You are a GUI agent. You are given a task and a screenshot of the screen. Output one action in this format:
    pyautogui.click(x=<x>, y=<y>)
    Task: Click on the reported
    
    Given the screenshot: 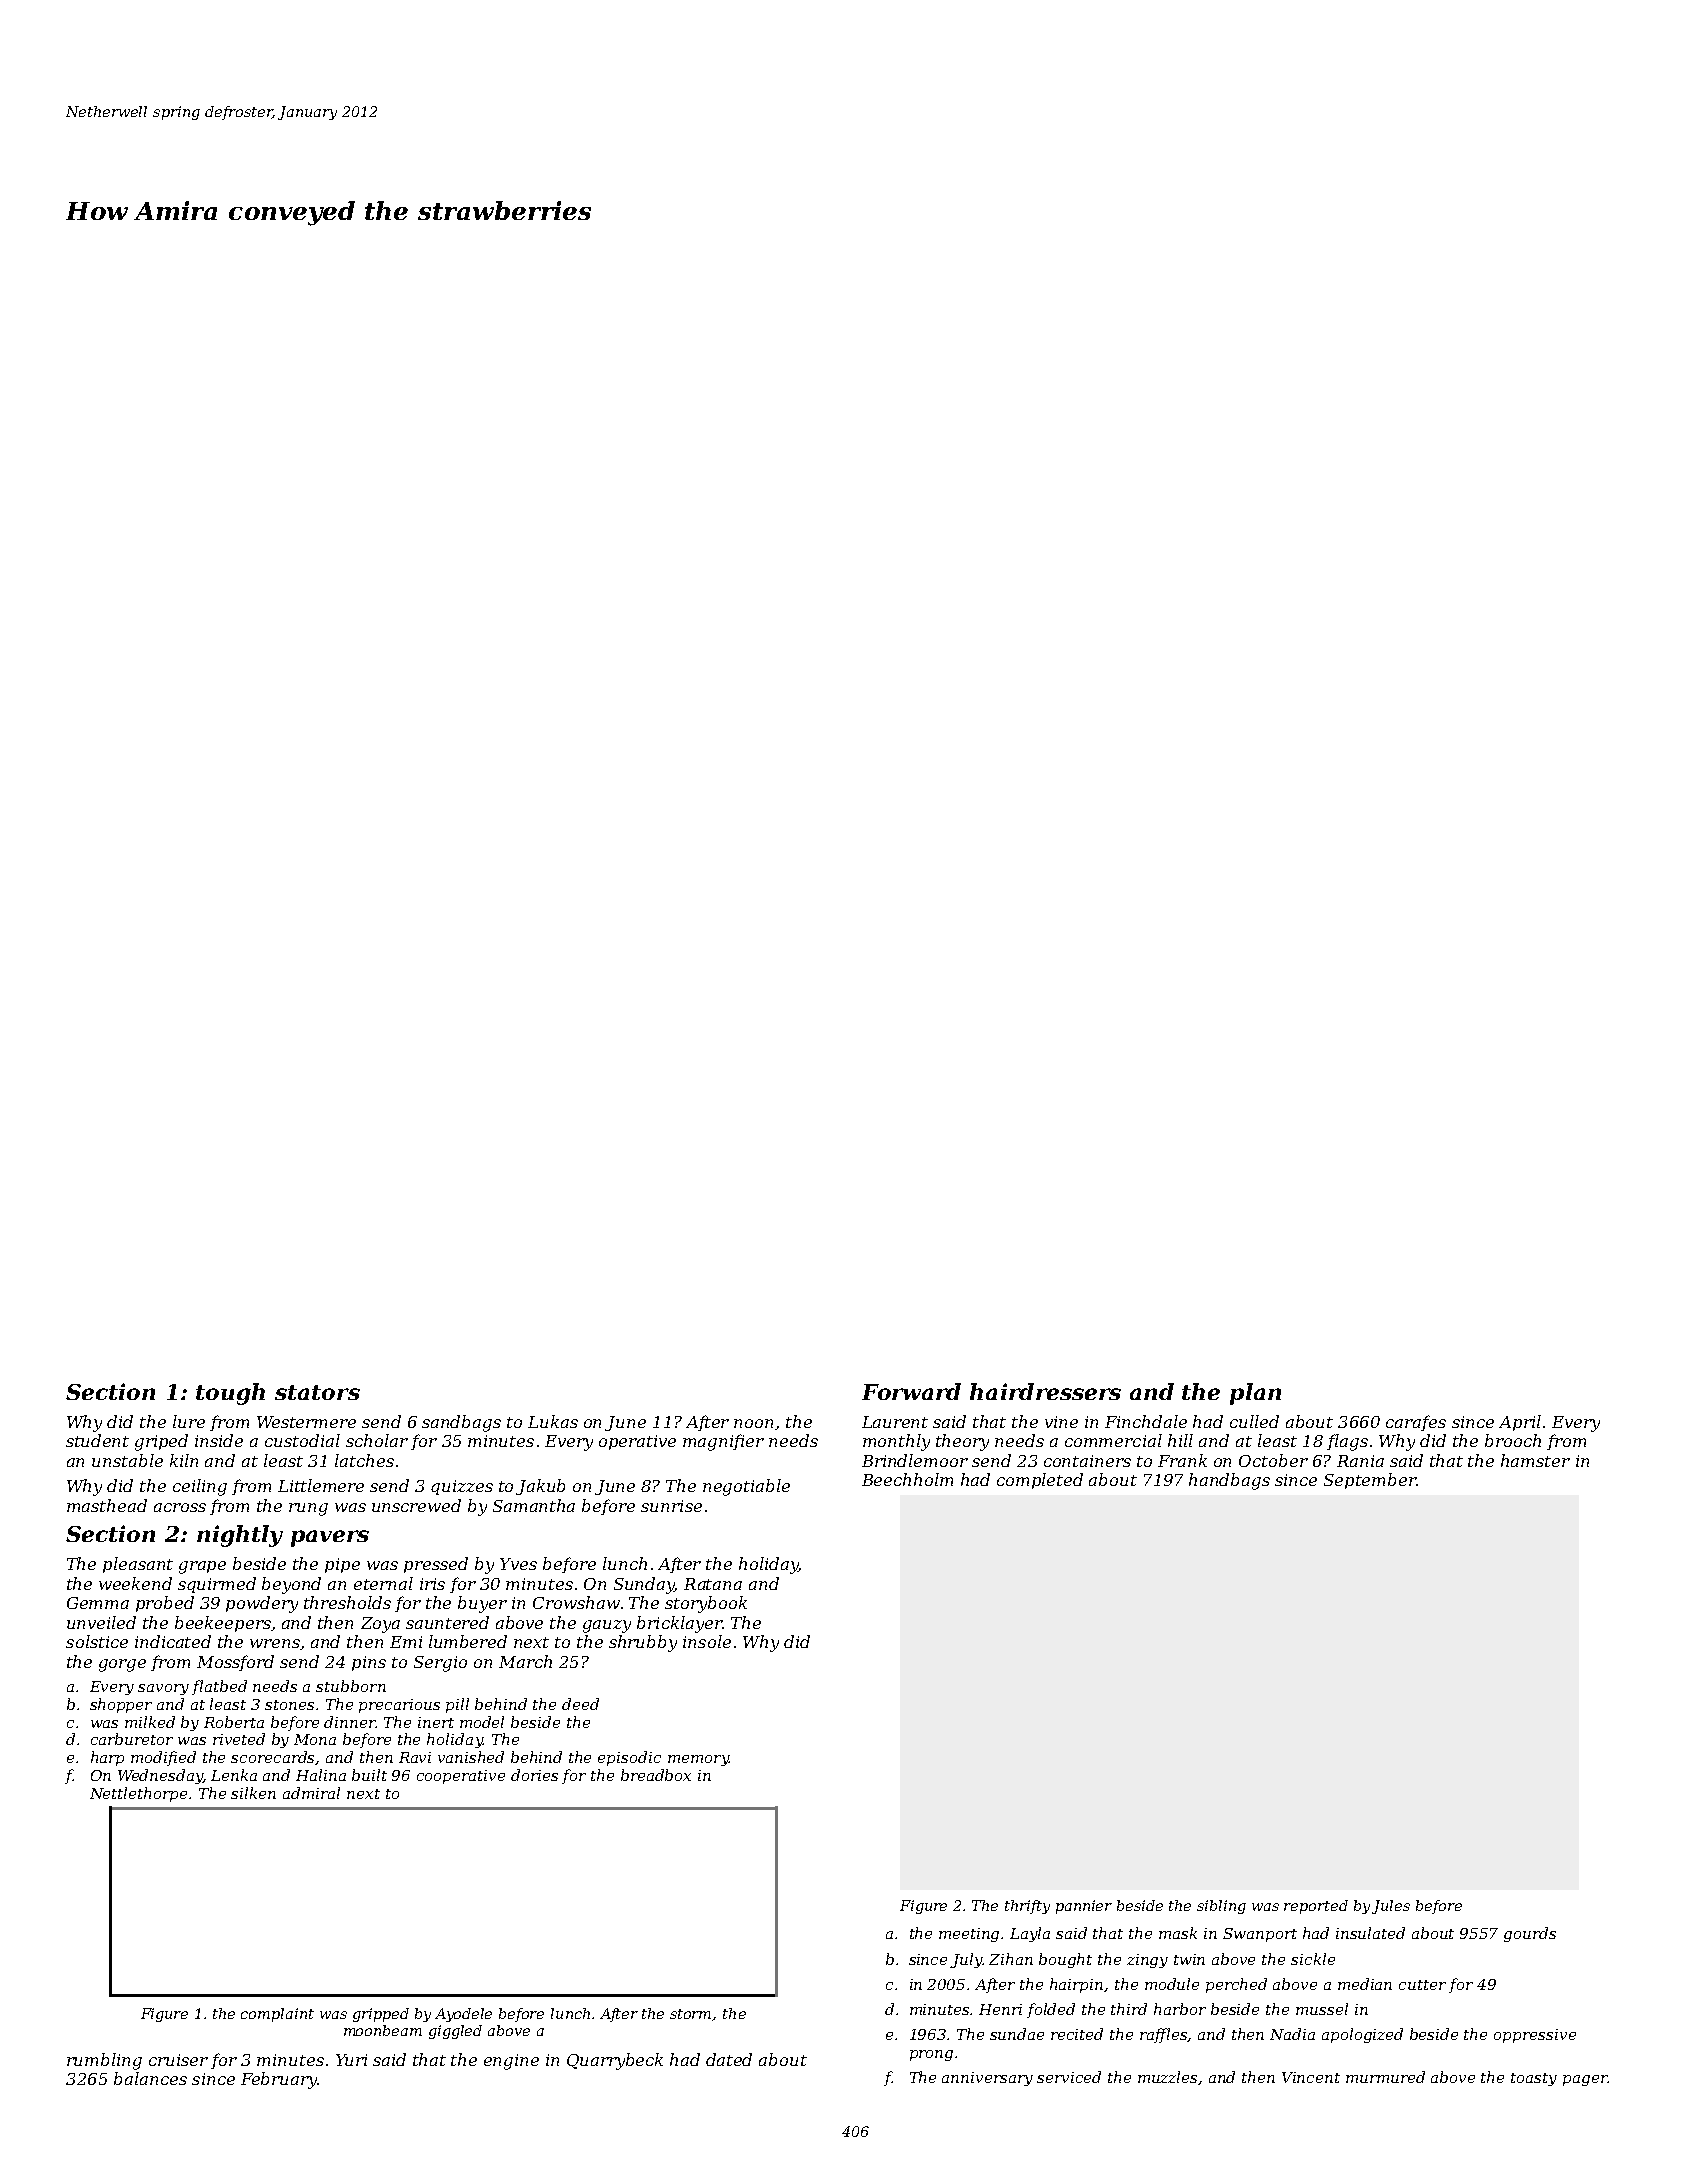 What is the action you would take?
    pyautogui.click(x=1316, y=1907)
